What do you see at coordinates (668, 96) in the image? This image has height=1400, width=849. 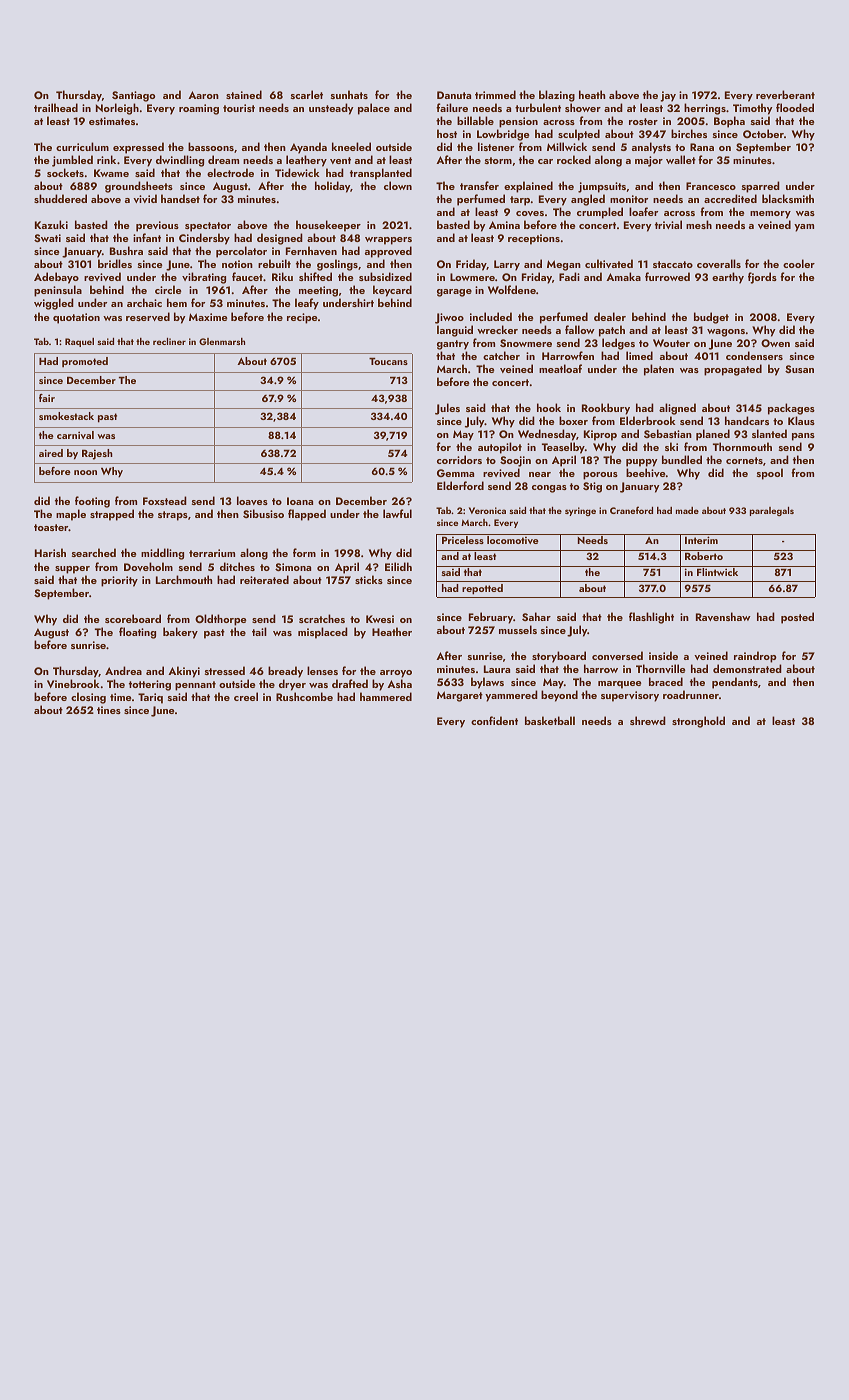 I see `jay` at bounding box center [668, 96].
